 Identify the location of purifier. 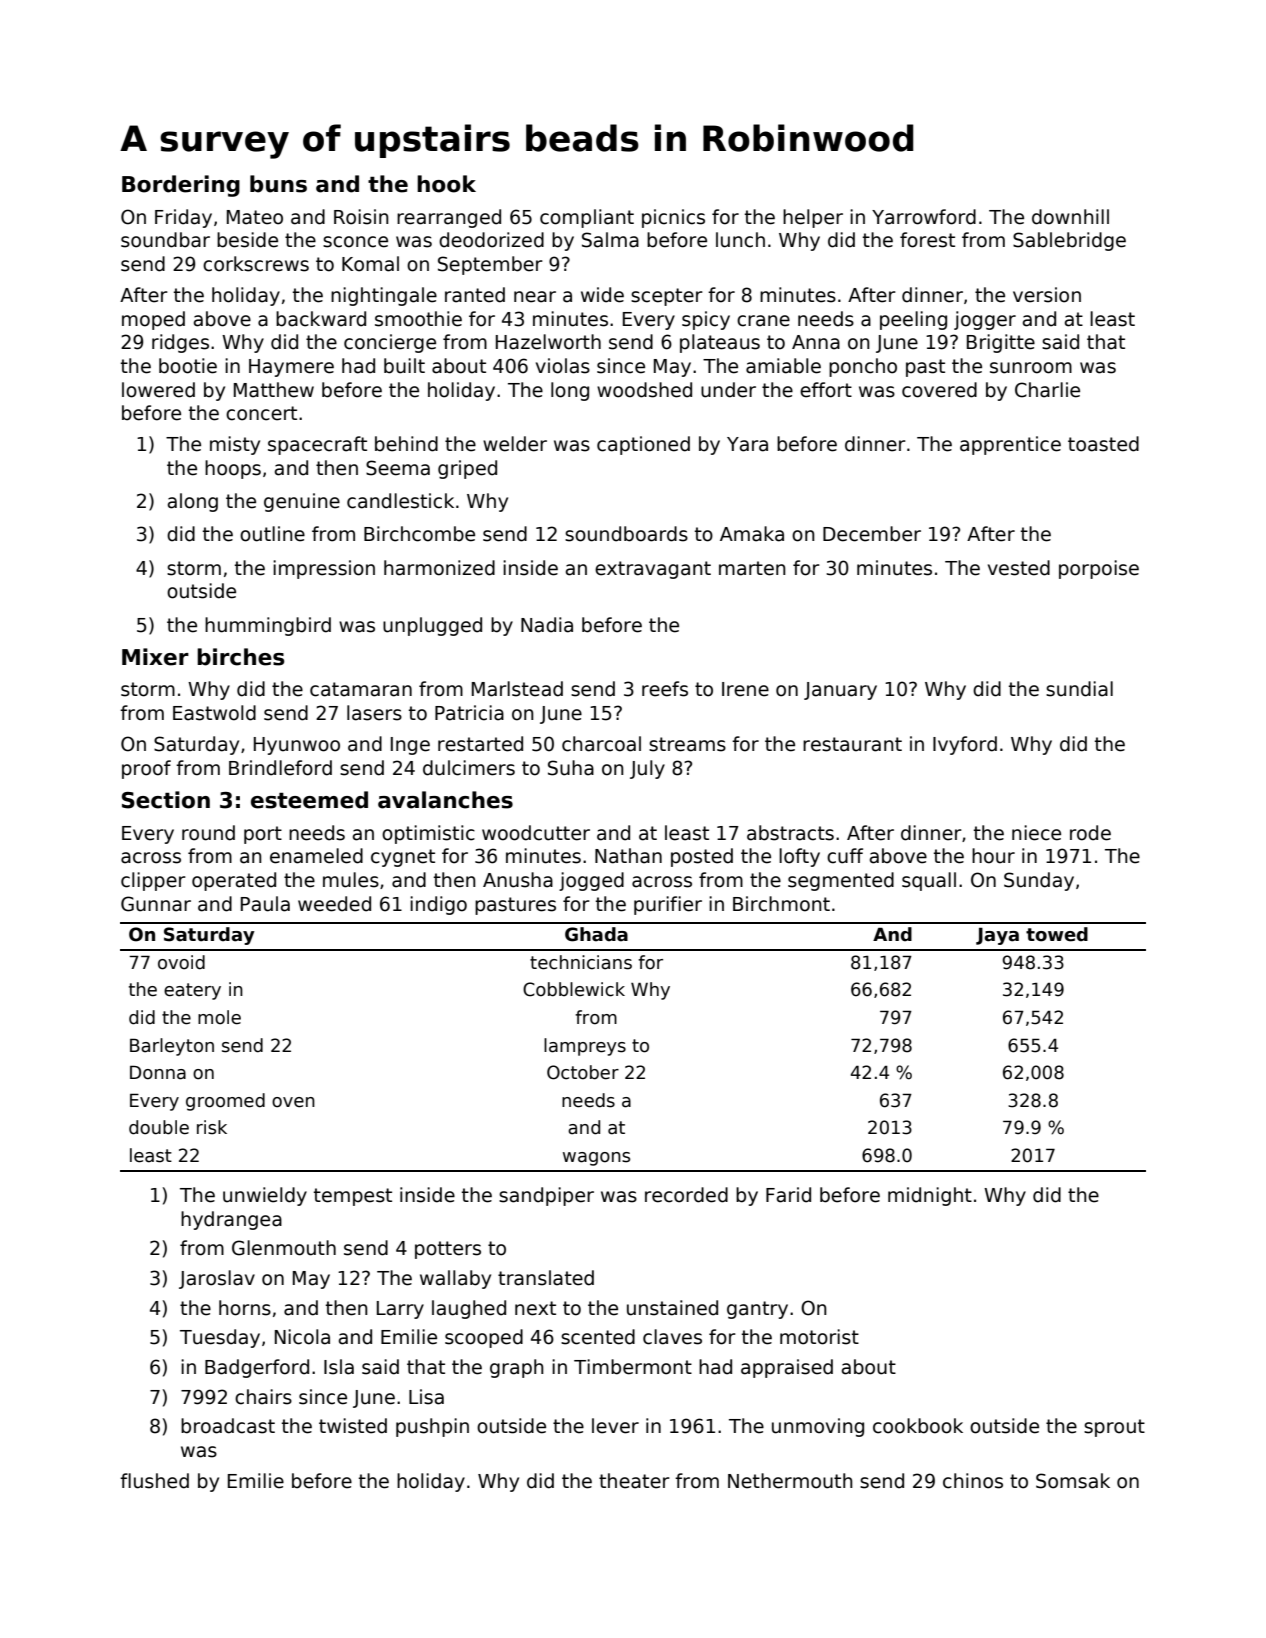
(668, 905).
